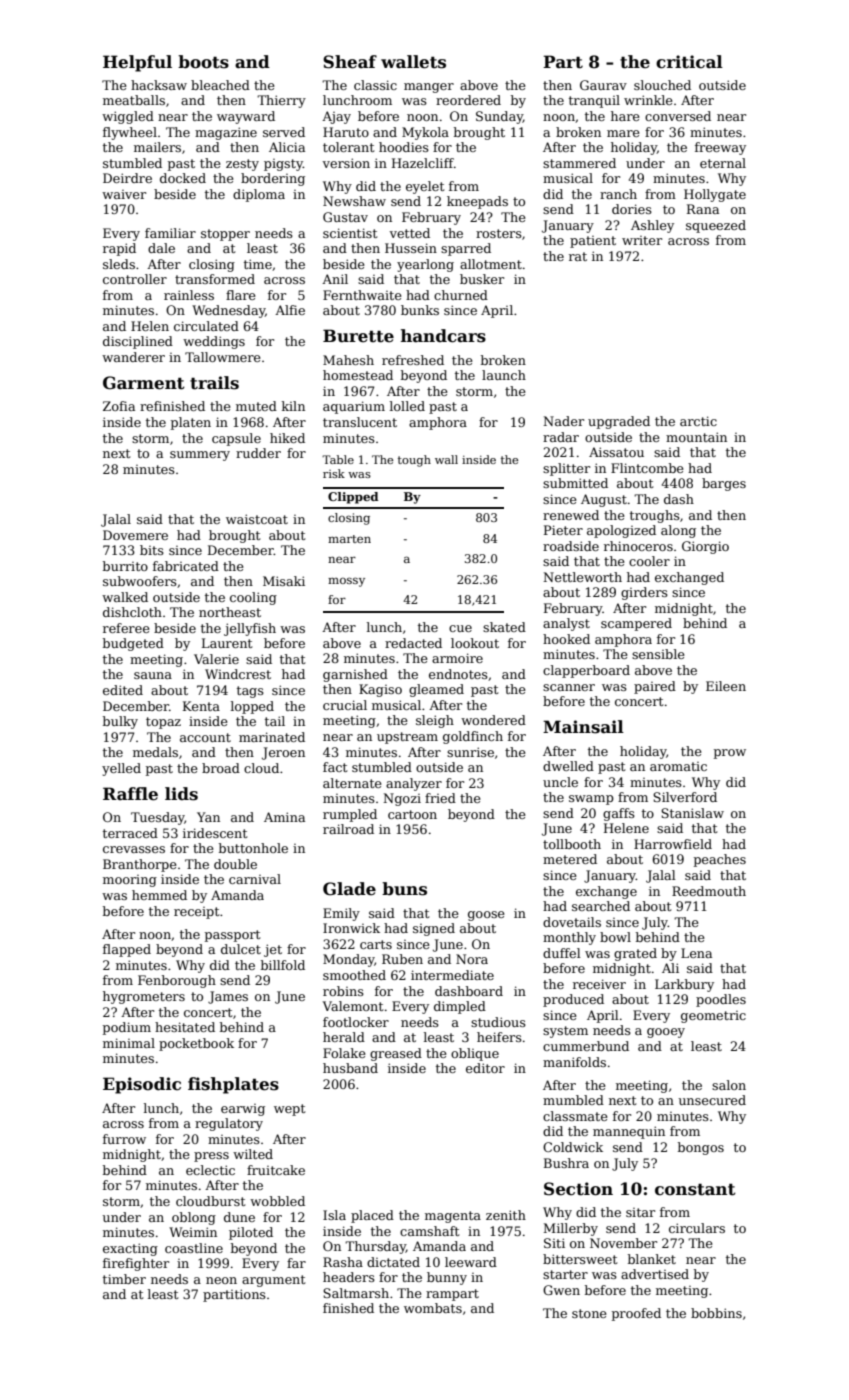 Image resolution: width=849 pixels, height=1400 pixels. What do you see at coordinates (506, 1215) in the document?
I see `zenith` at bounding box center [506, 1215].
